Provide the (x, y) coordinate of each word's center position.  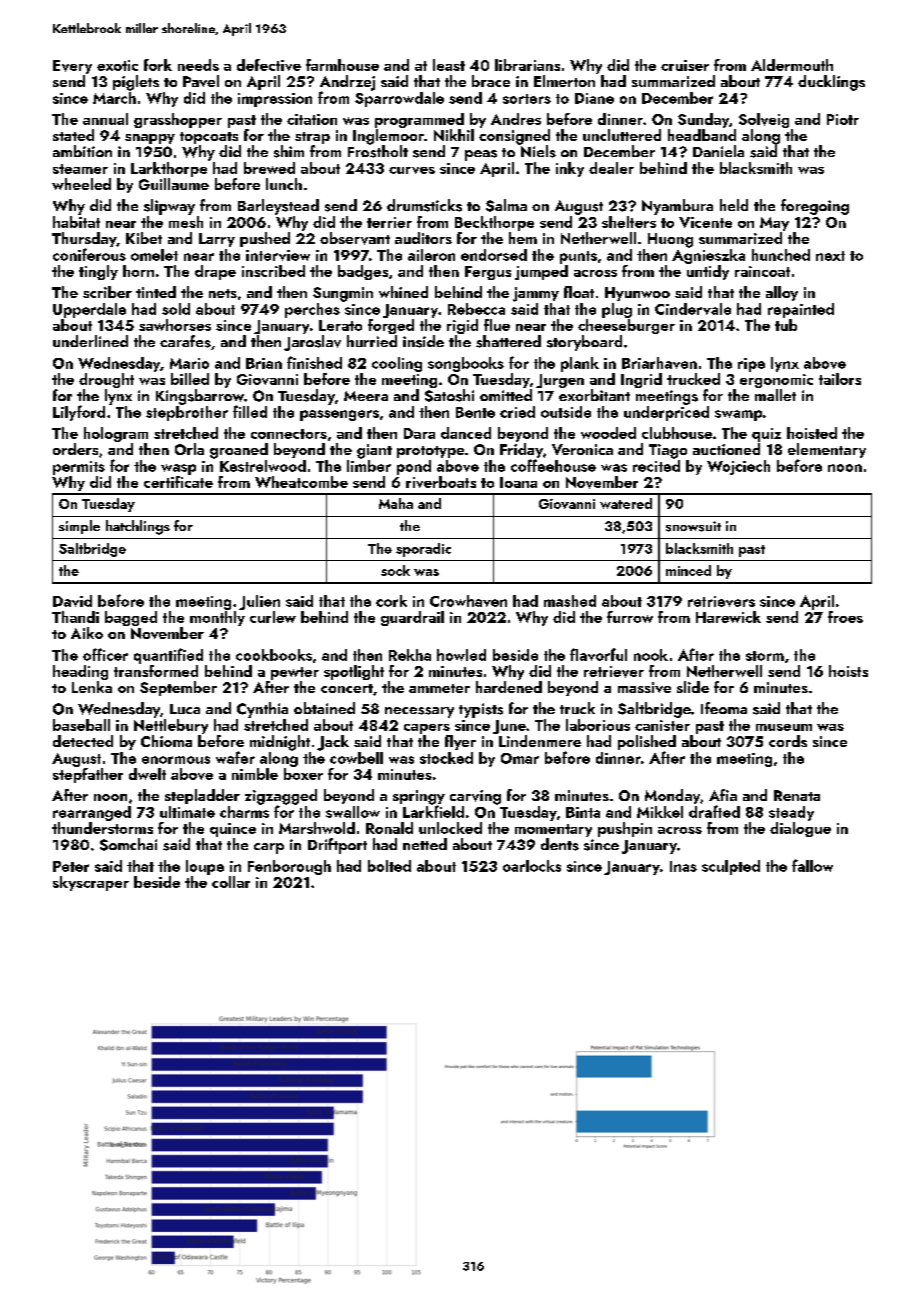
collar (231, 882)
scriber (107, 292)
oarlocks (532, 866)
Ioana (518, 482)
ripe (751, 365)
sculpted (731, 867)
